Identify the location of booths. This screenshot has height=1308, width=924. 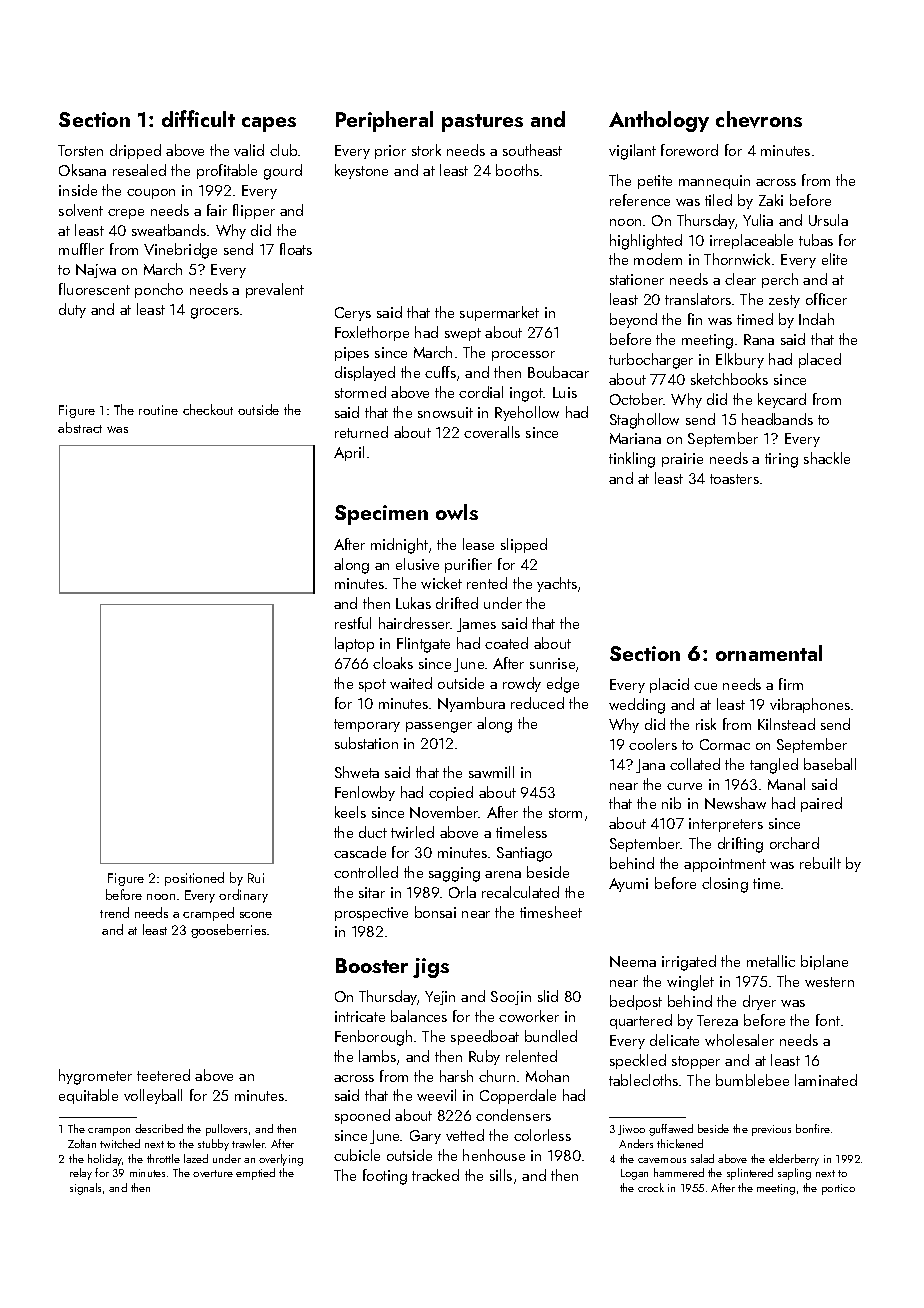
(517, 170).
